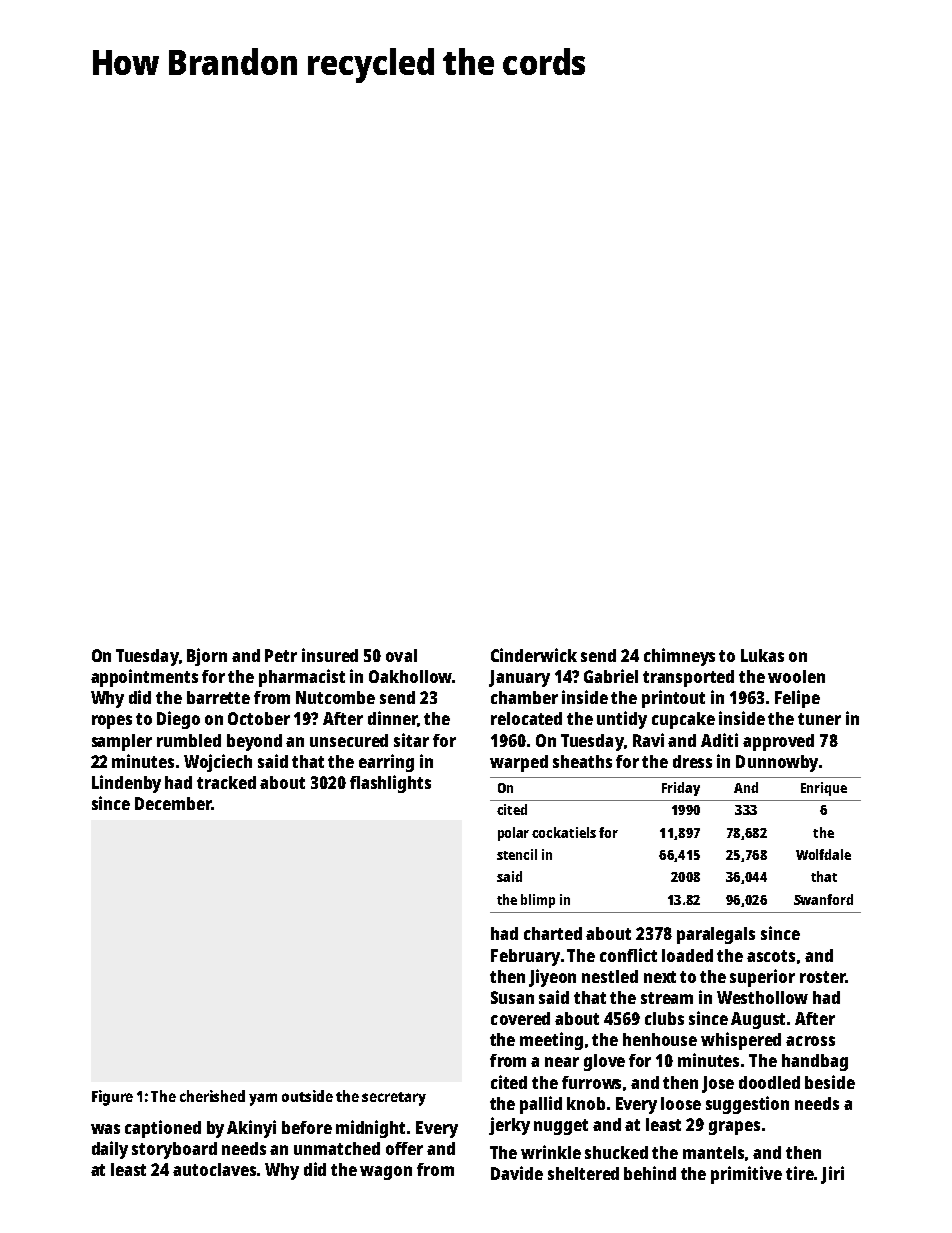 This screenshot has height=1233, width=952. I want to click on Lindenby, so click(126, 784).
